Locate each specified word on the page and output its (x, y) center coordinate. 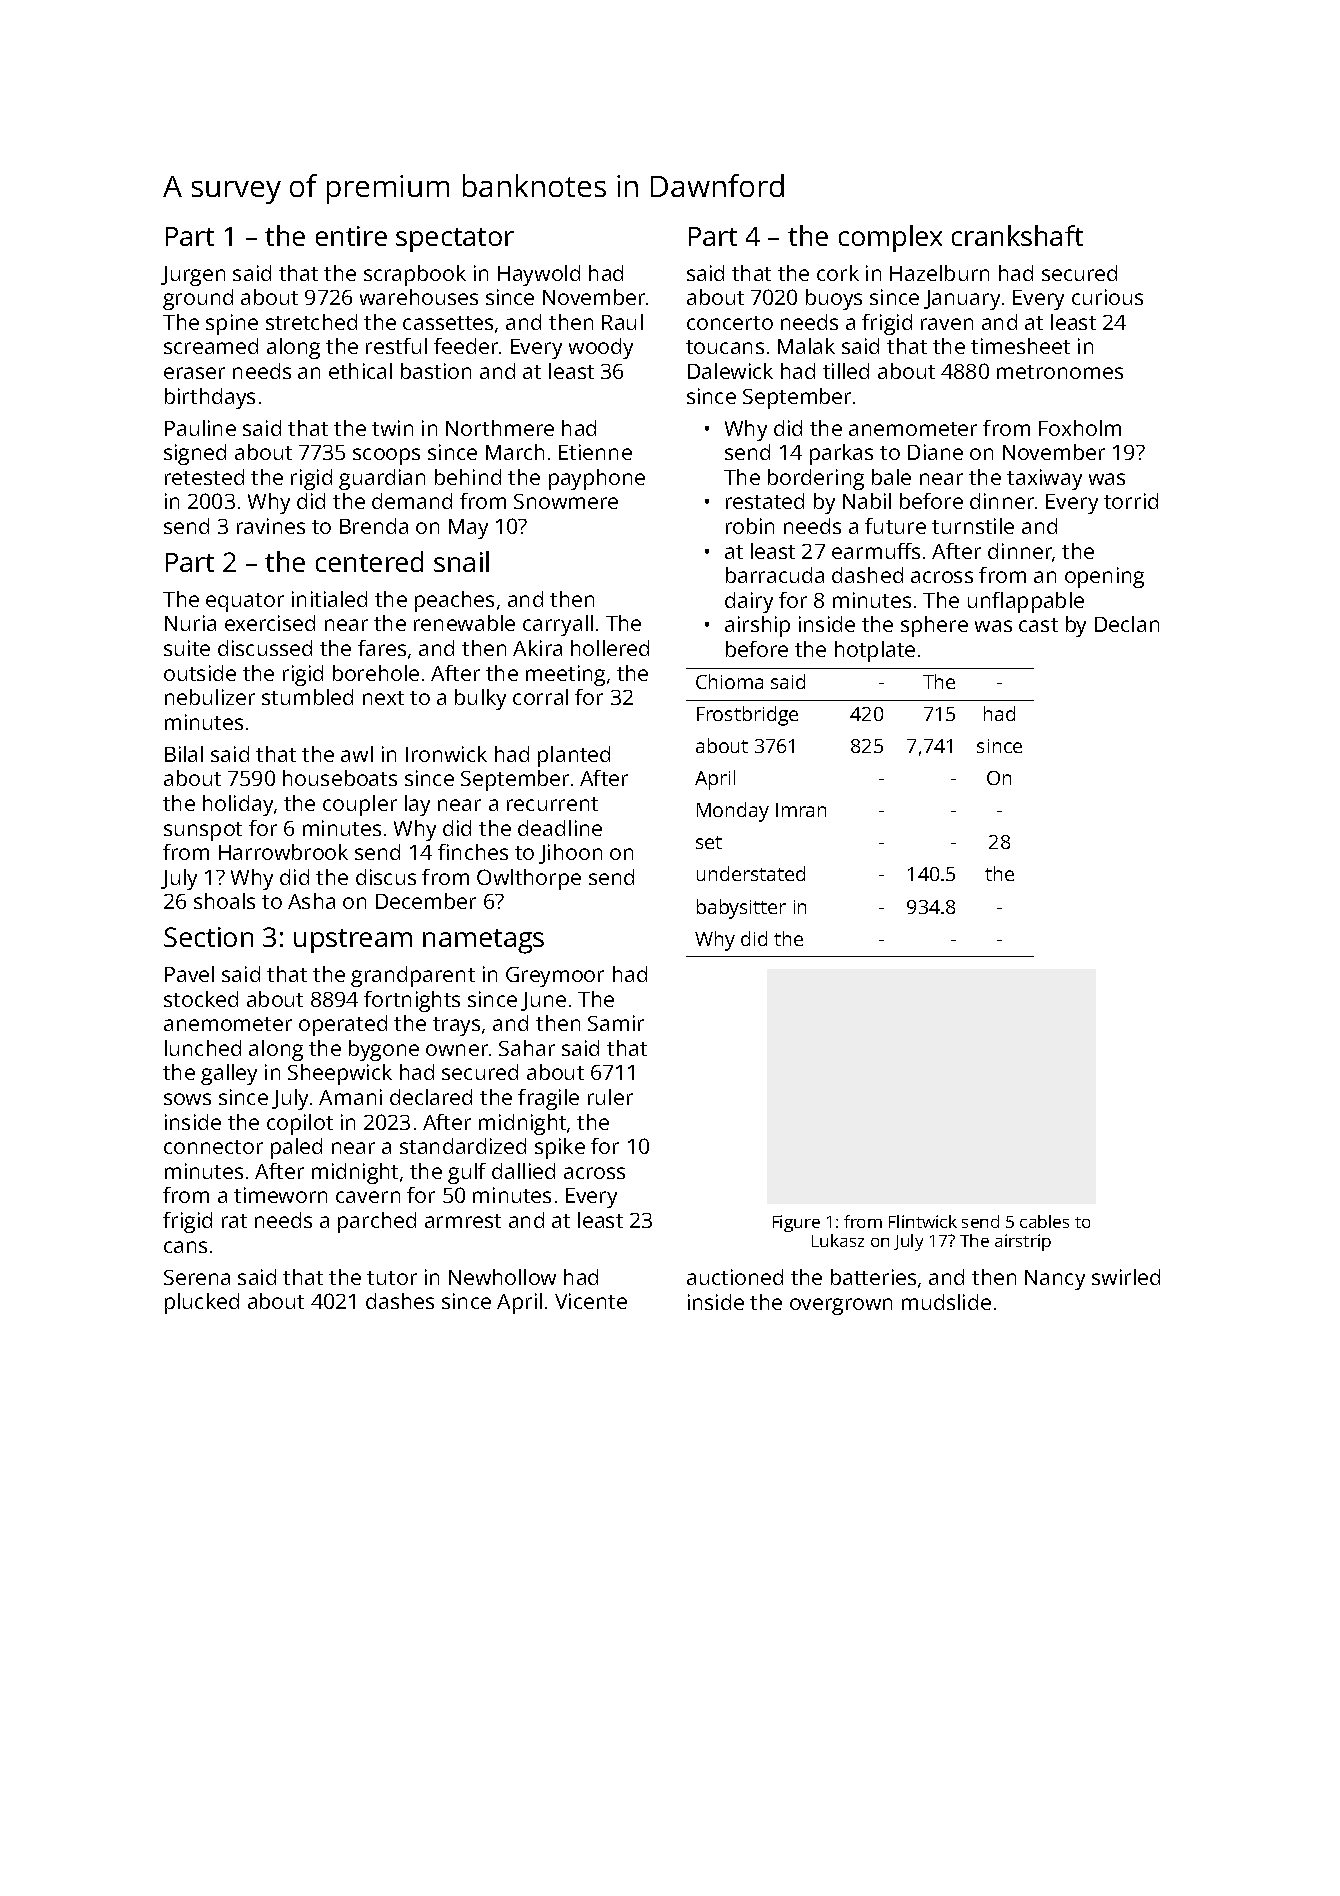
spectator (455, 240)
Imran (801, 810)
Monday (733, 812)
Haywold (539, 275)
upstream (353, 941)
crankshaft (1017, 235)
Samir (616, 1023)
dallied (523, 1171)
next (383, 698)
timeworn (280, 1195)
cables (1044, 1221)
